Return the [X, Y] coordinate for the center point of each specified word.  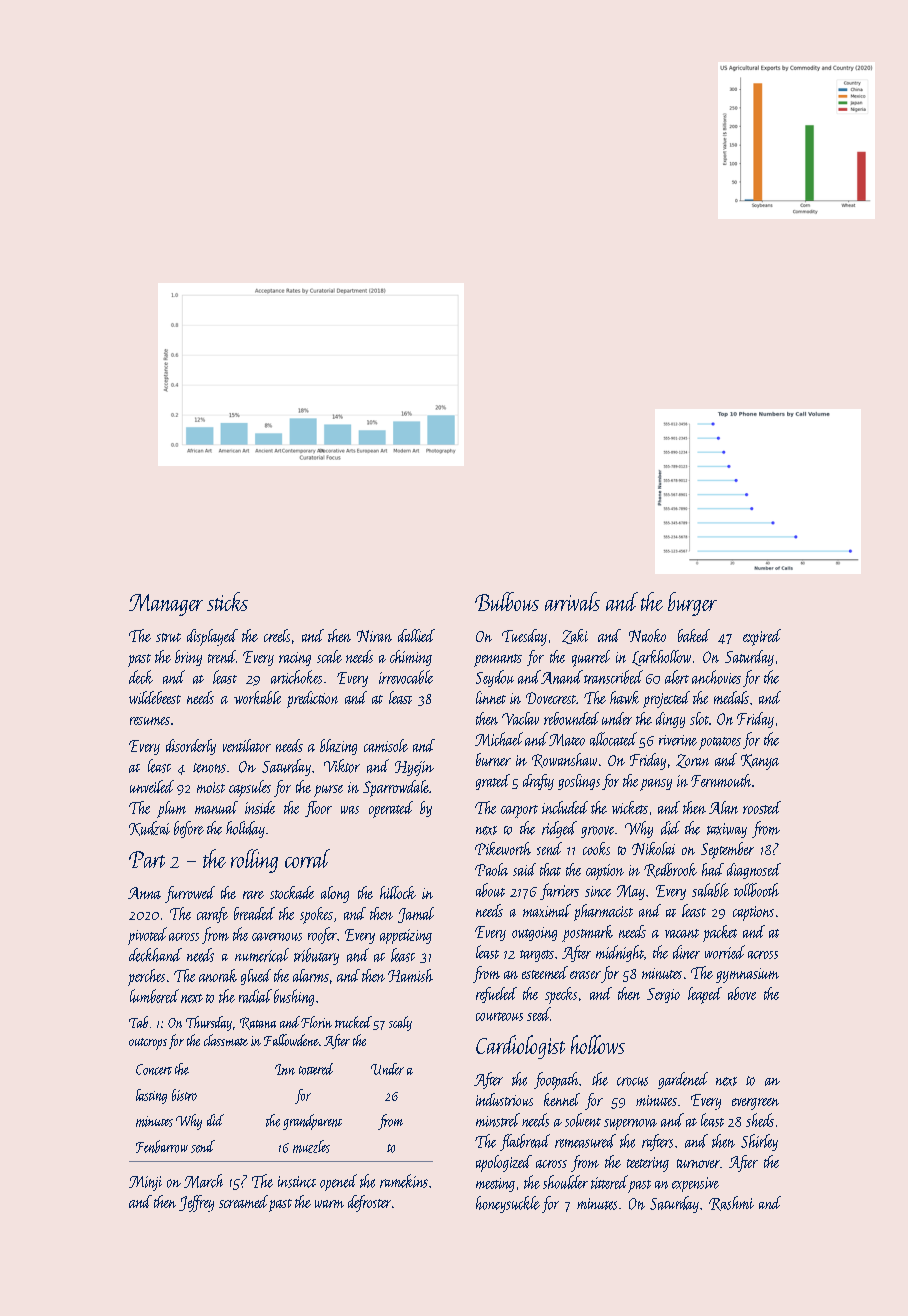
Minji [145, 1183]
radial [255, 996]
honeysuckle [508, 1204]
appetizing [406, 936]
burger [692, 604]
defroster [369, 1203]
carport [519, 811]
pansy [656, 785]
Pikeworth [503, 848]
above [742, 993]
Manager [166, 605]
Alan [723, 807]
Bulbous [507, 601]
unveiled [152, 786]
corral [307, 858]
